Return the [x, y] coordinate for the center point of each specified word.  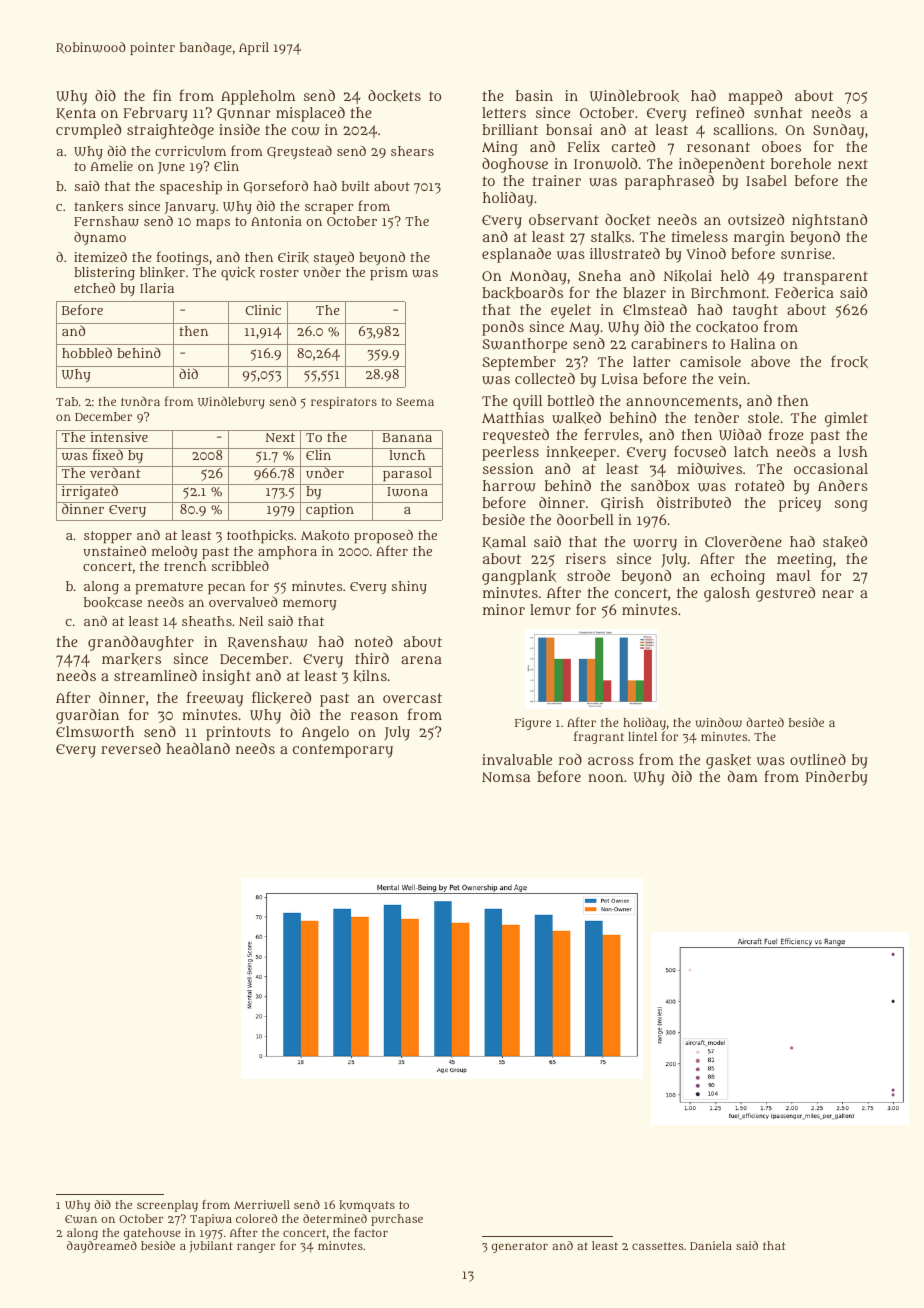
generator [520, 1247]
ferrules [611, 434]
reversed [131, 748]
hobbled [87, 352]
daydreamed [102, 1247]
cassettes [658, 1246]
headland [198, 748]
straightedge [170, 131]
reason [374, 716]
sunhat [778, 112]
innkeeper [581, 453]
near [838, 594]
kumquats [367, 1206]
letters [504, 112]
